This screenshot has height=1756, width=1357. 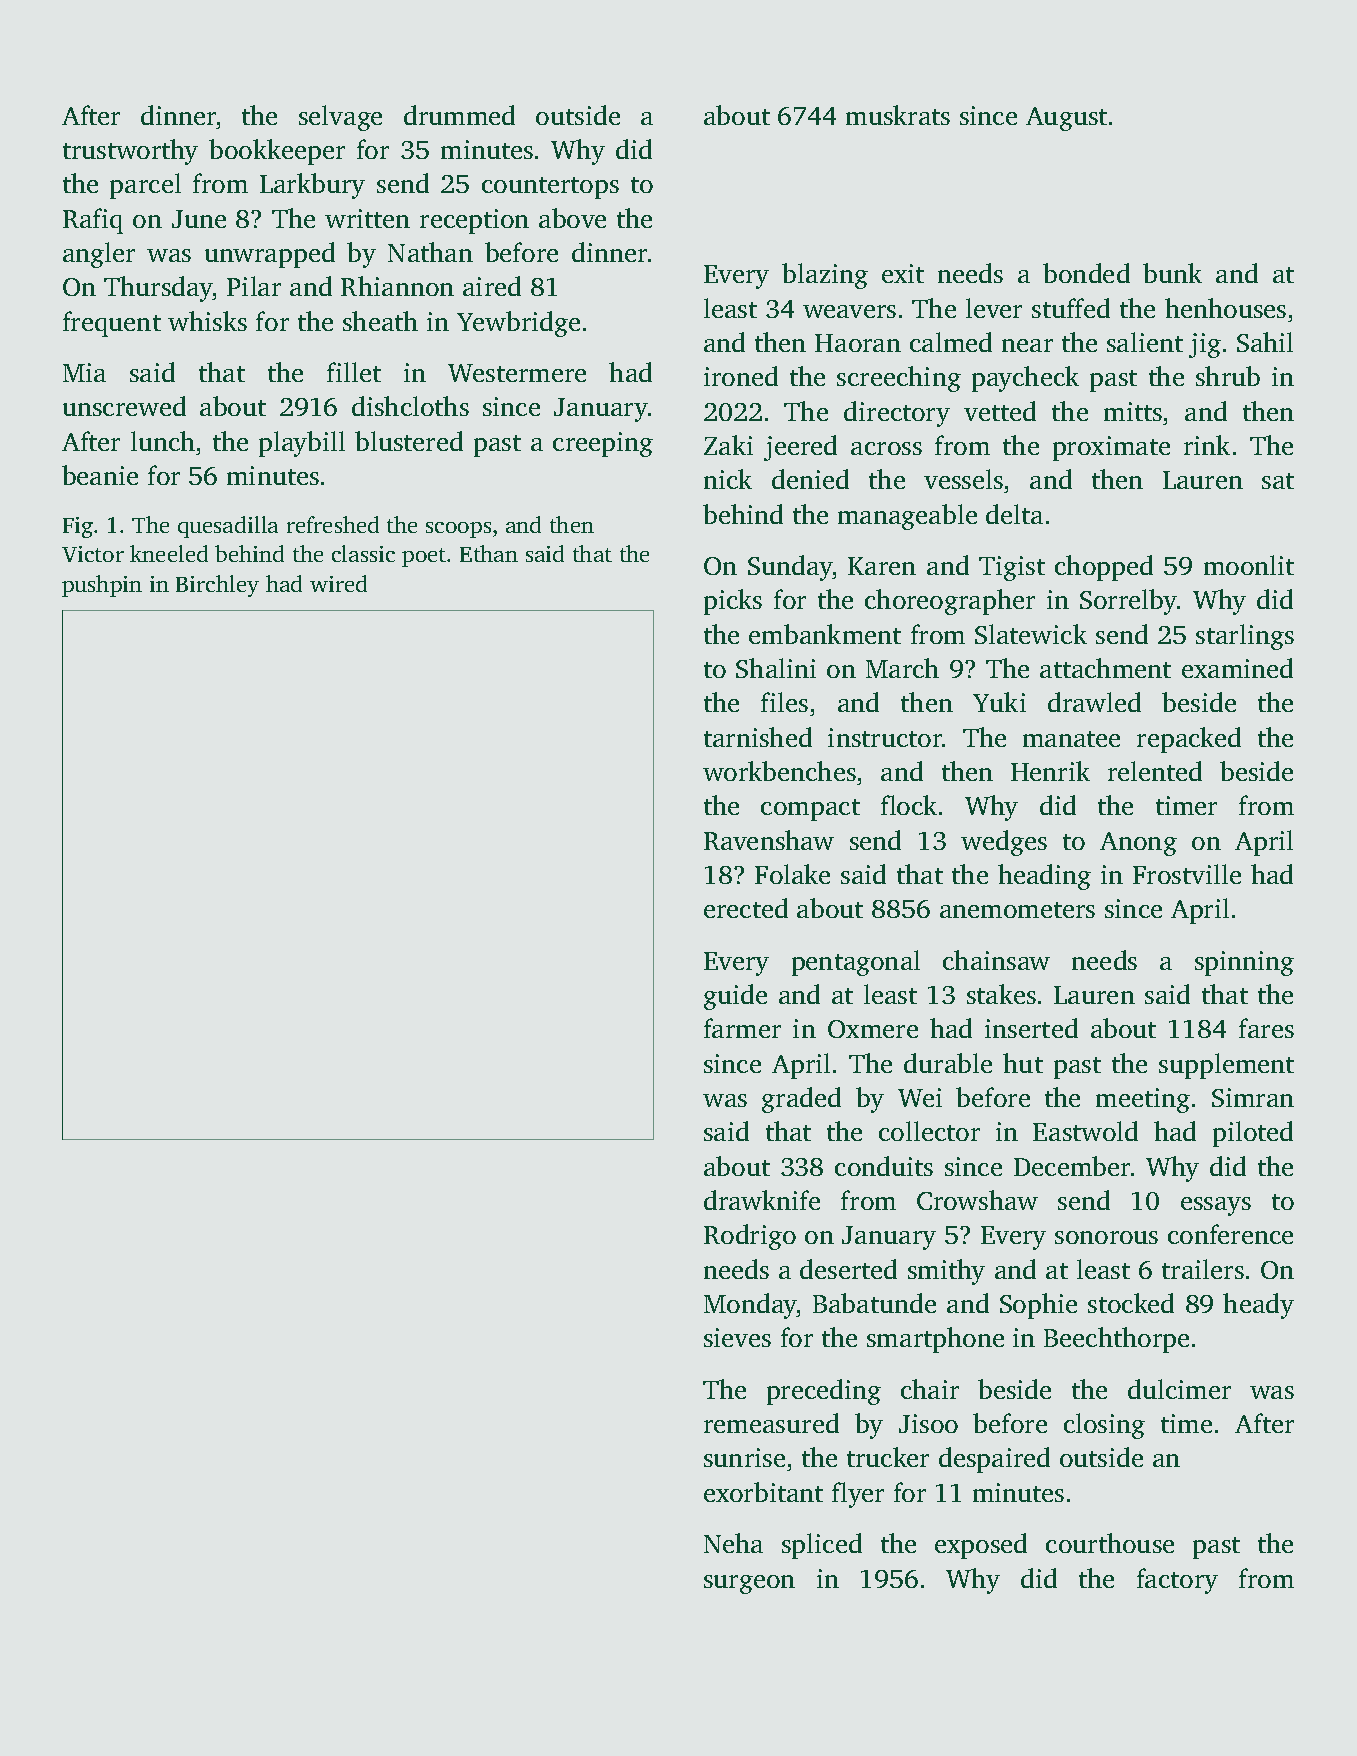 What do you see at coordinates (1066, 119) in the screenshot?
I see `August` at bounding box center [1066, 119].
